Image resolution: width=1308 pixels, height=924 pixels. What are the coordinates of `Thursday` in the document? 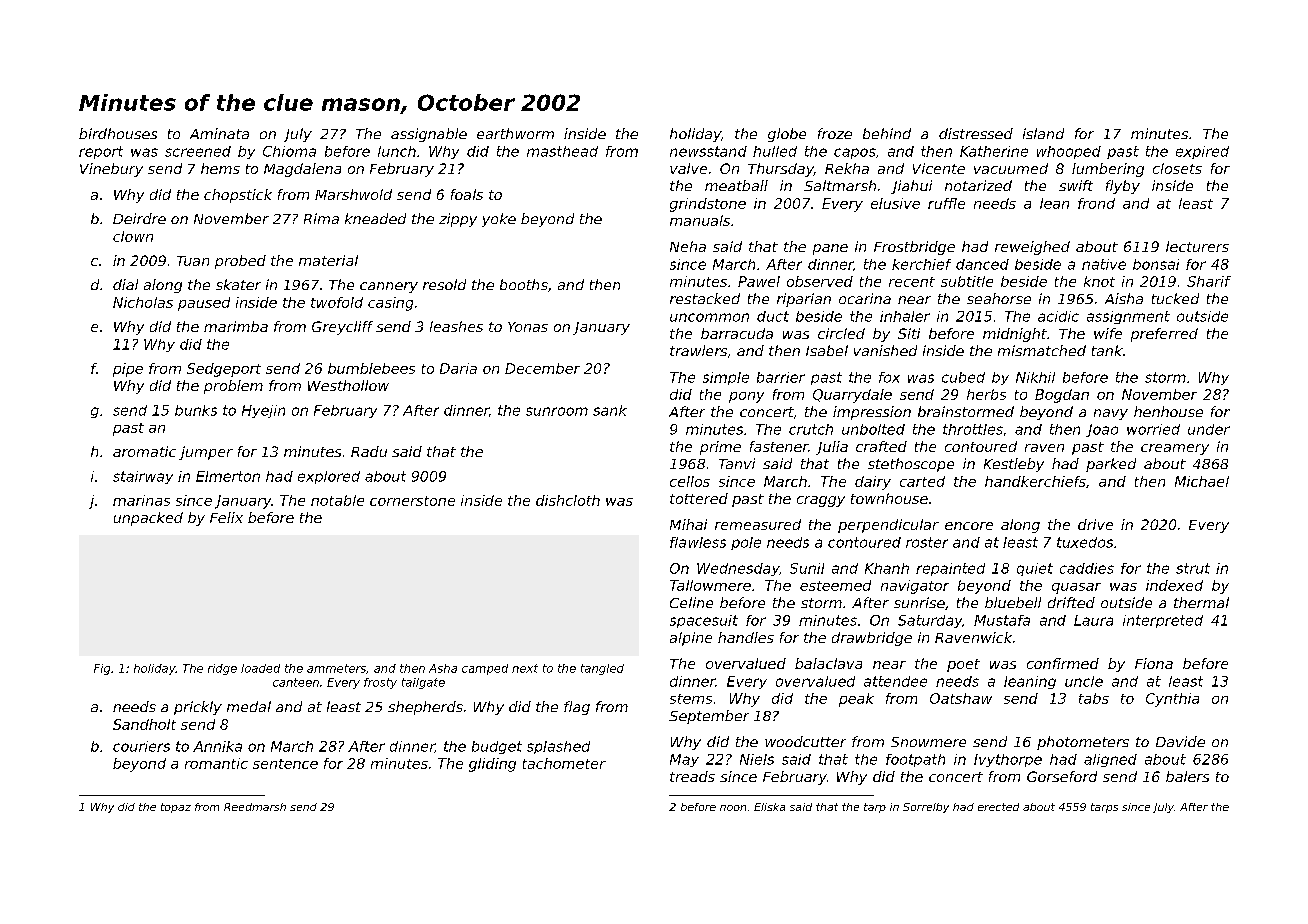 It's located at (781, 170).
